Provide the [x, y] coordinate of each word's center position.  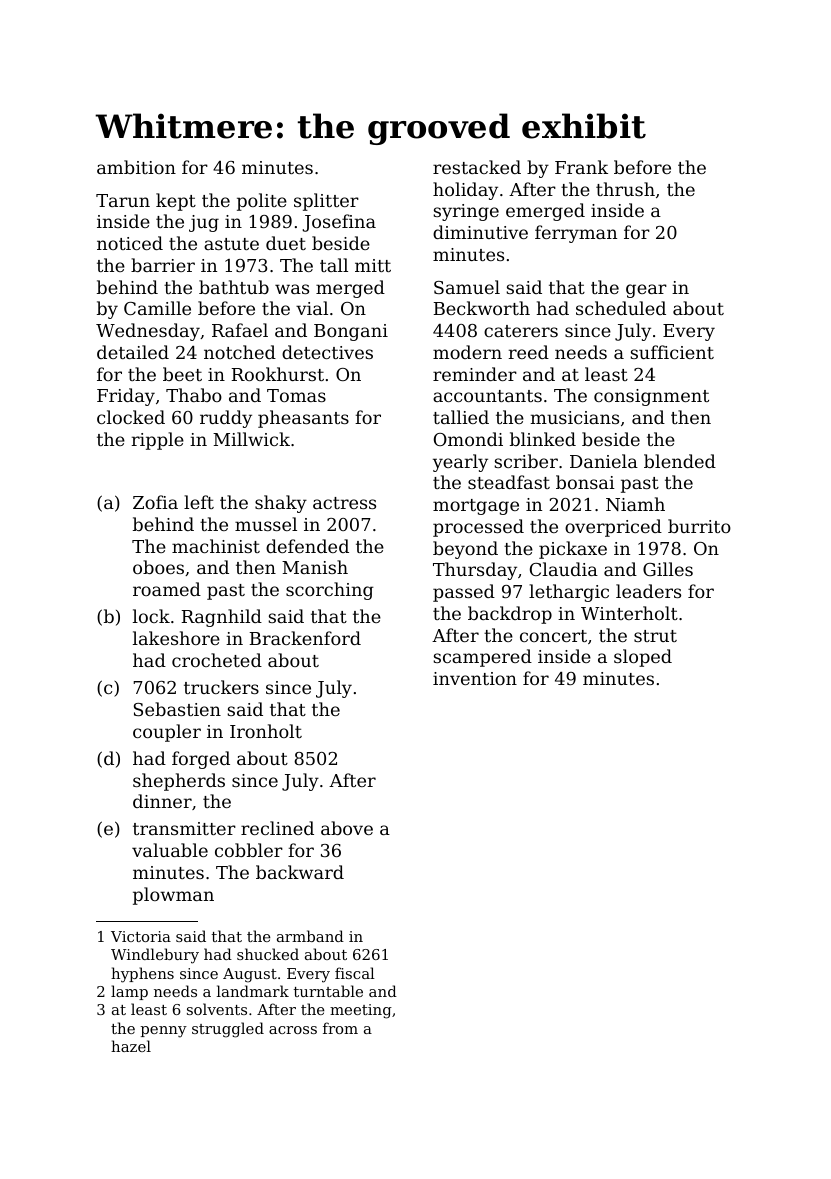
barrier [163, 265]
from [340, 1028]
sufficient [672, 352]
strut [655, 636]
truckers [221, 687]
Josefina [339, 223]
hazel [131, 1046]
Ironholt [266, 731]
